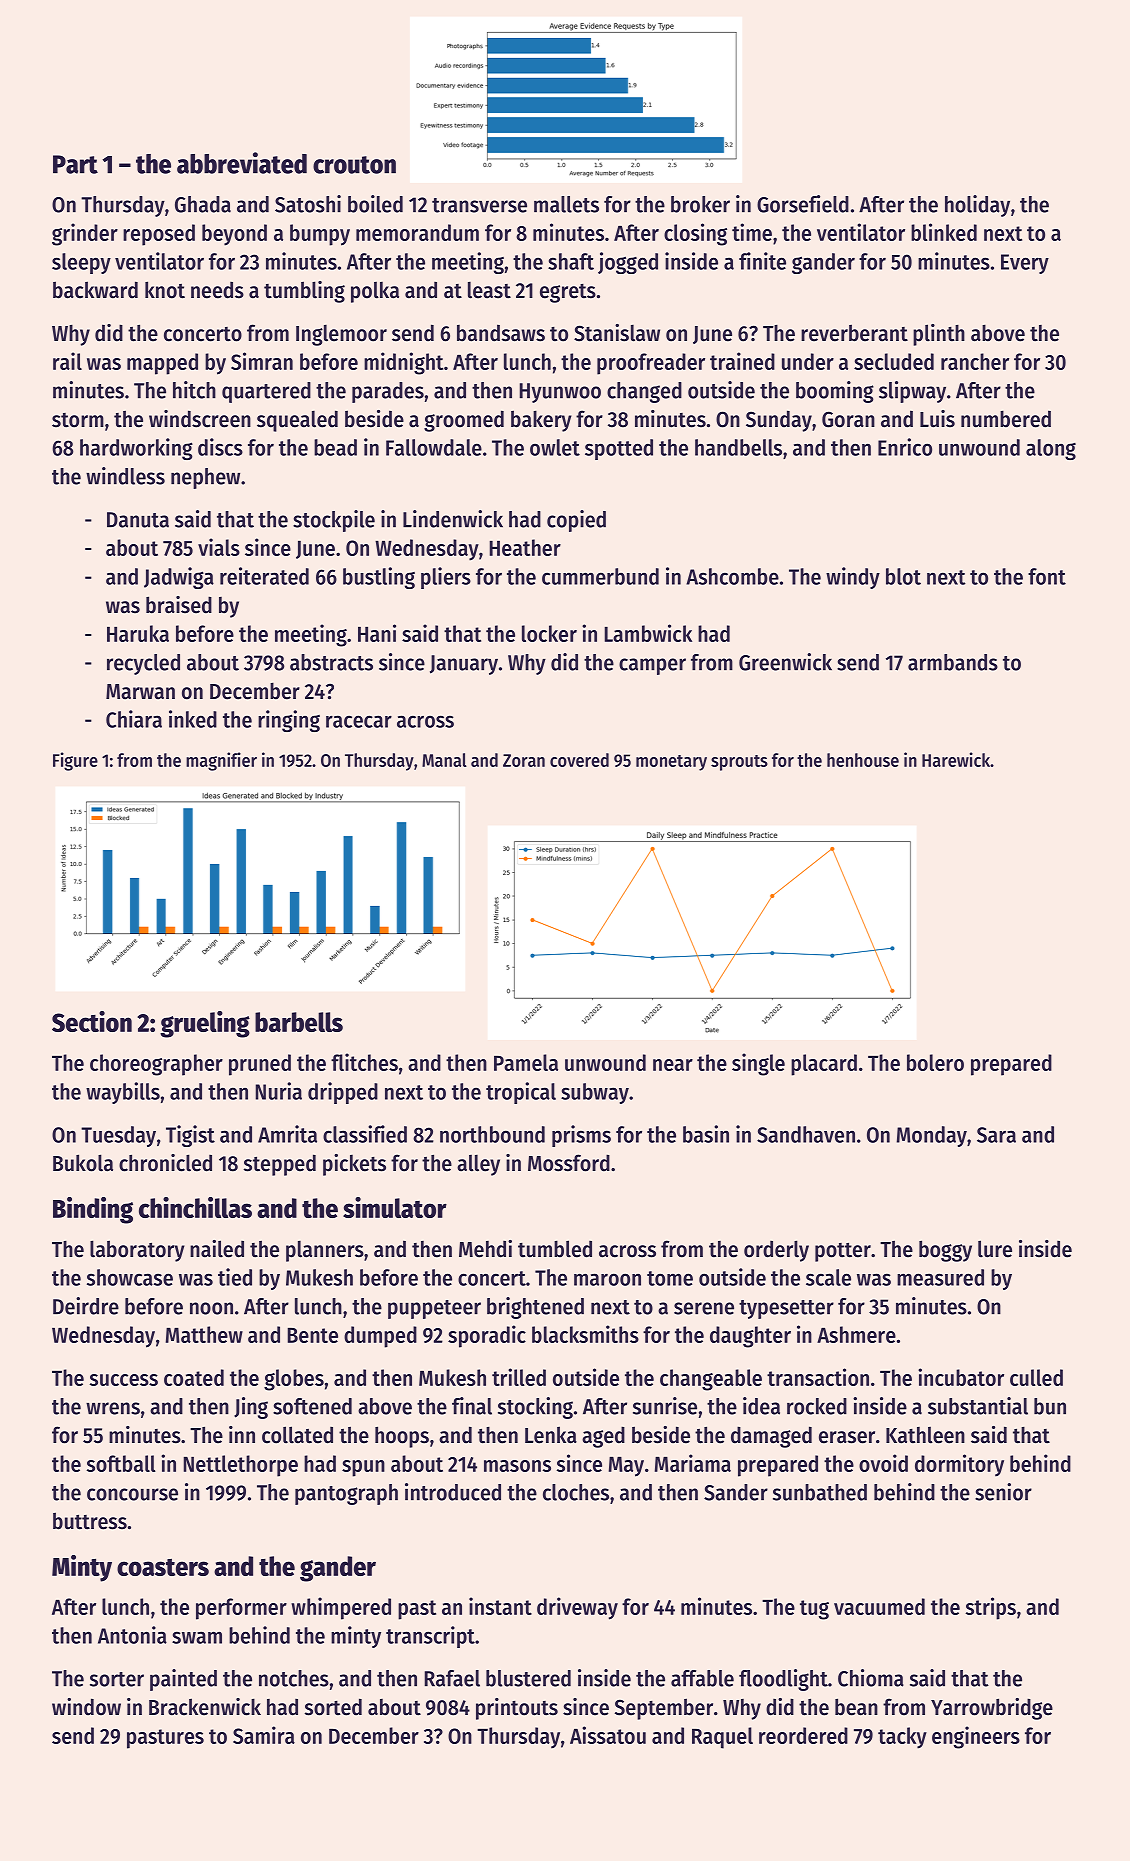 Image resolution: width=1130 pixels, height=1861 pixels. I want to click on tumbled, so click(555, 1249).
